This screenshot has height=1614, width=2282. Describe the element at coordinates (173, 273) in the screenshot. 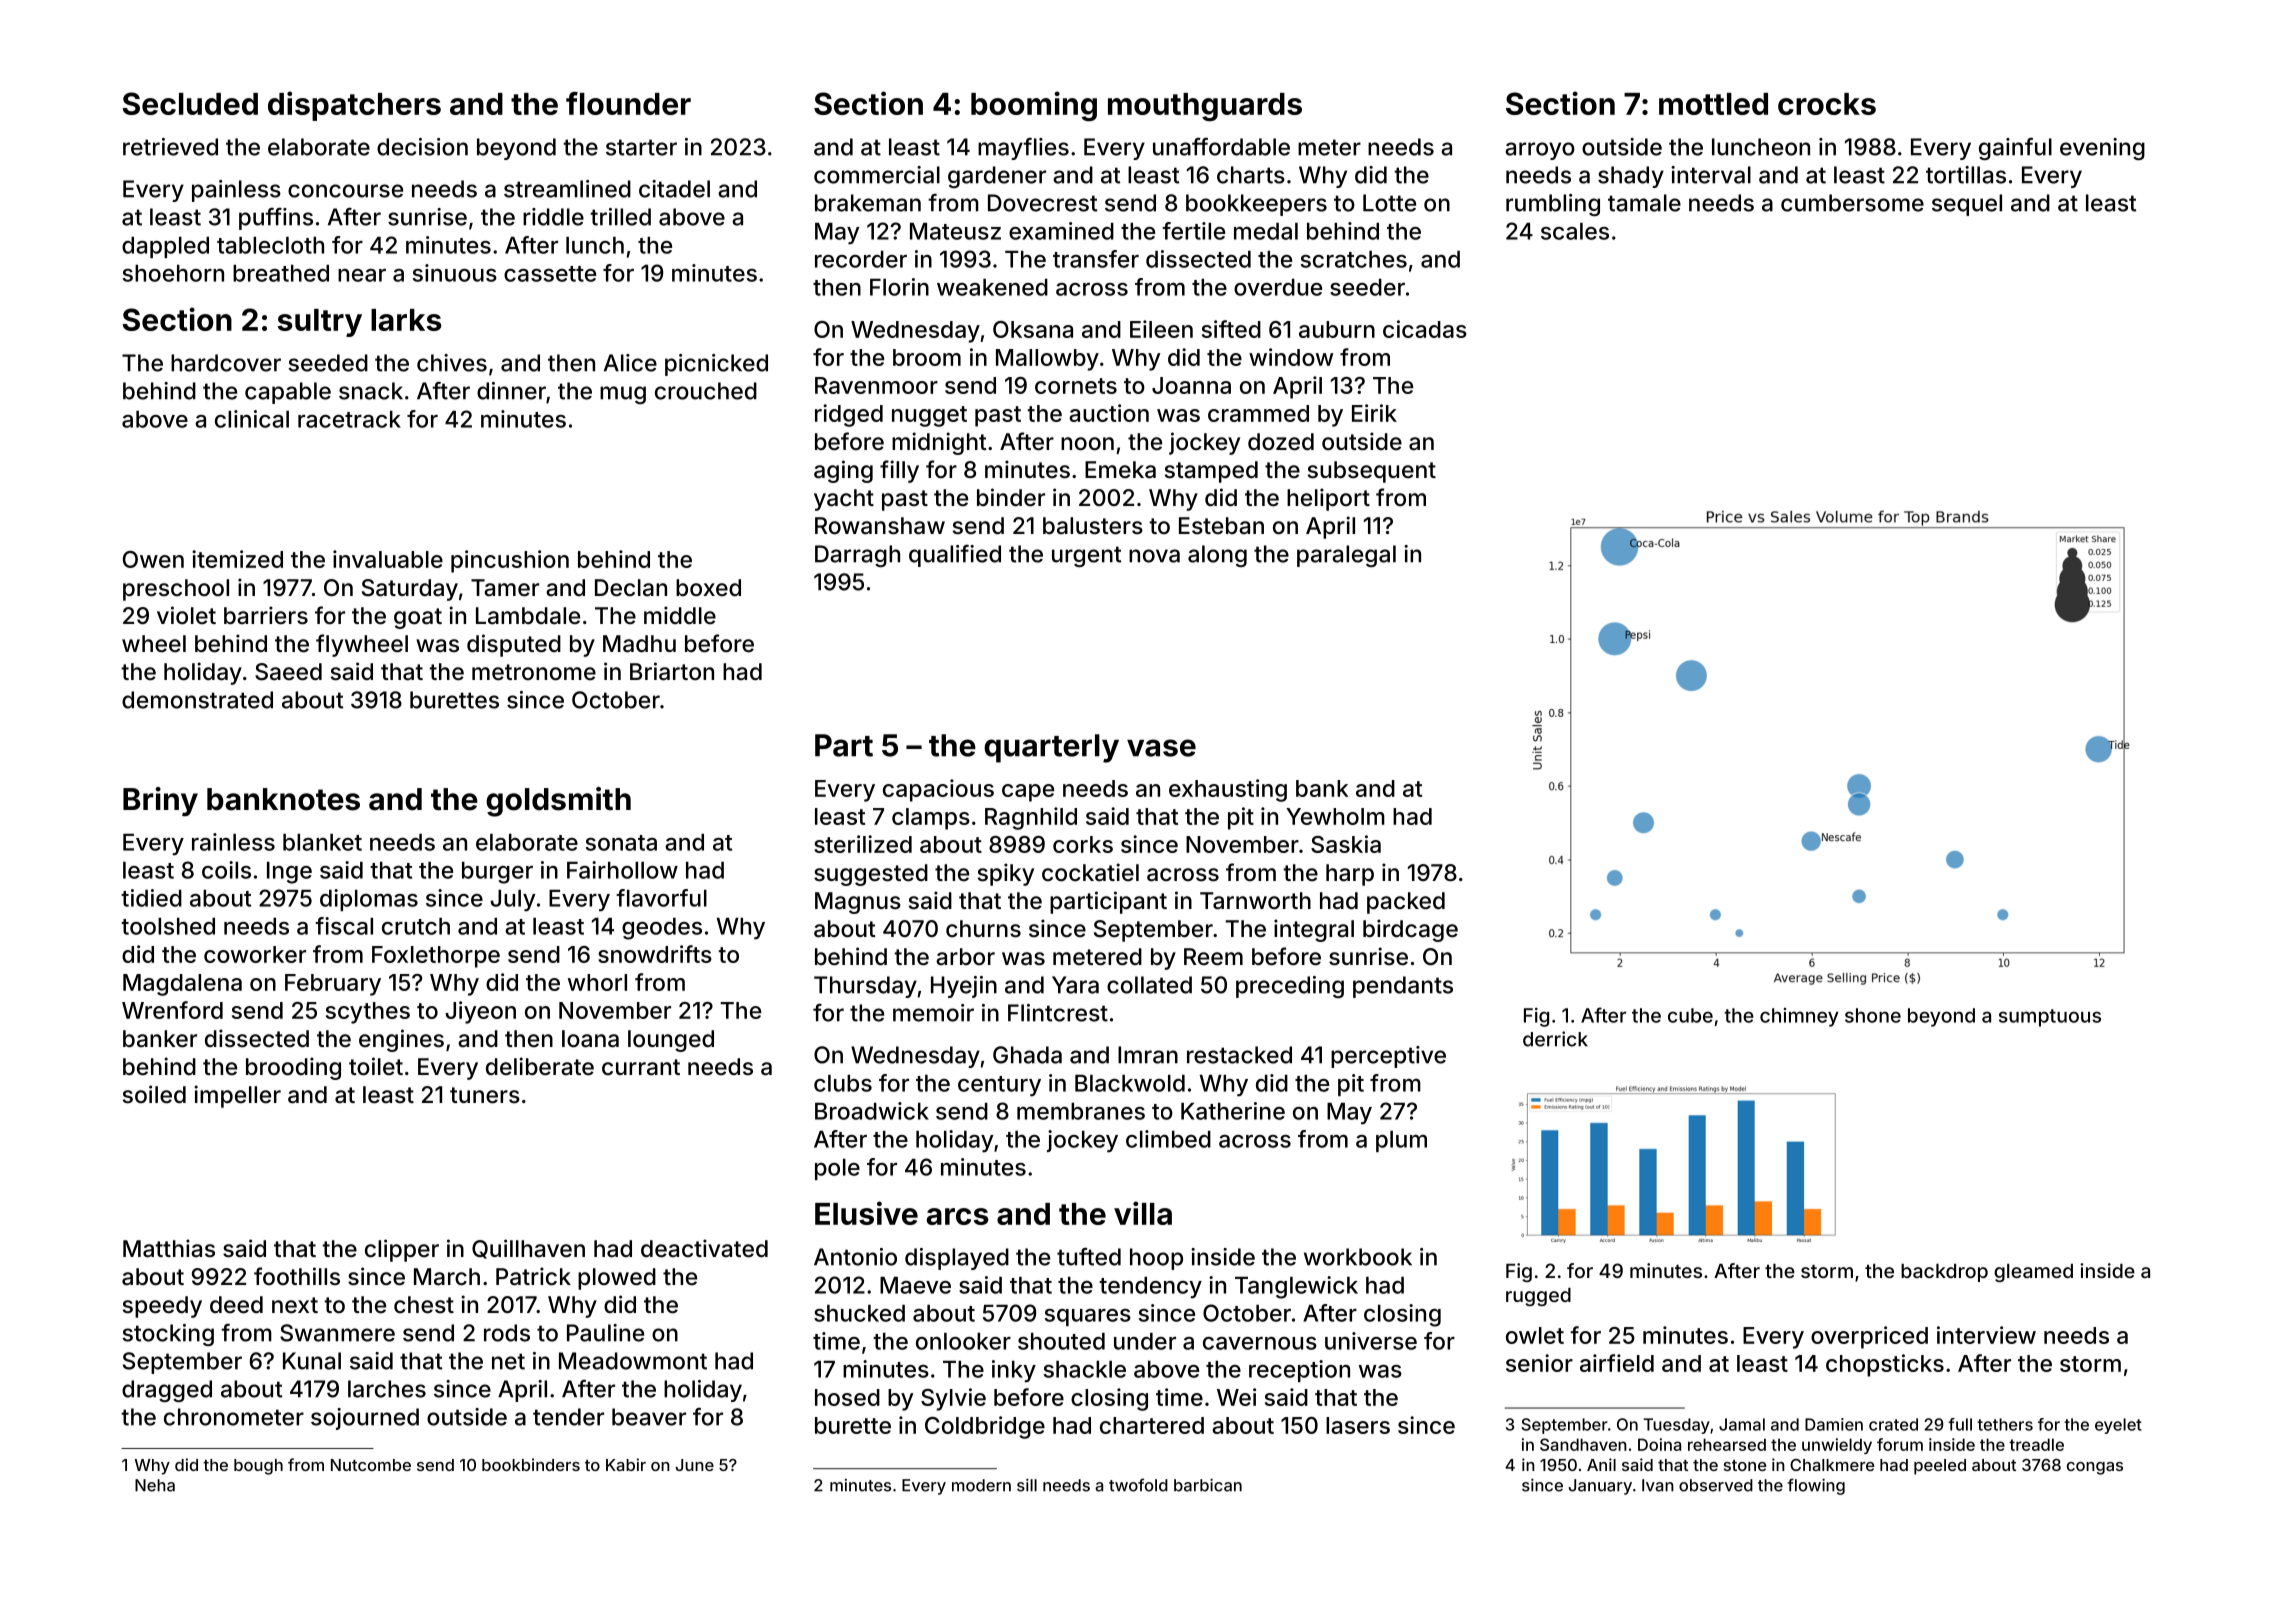

I see `shoehorn` at that location.
